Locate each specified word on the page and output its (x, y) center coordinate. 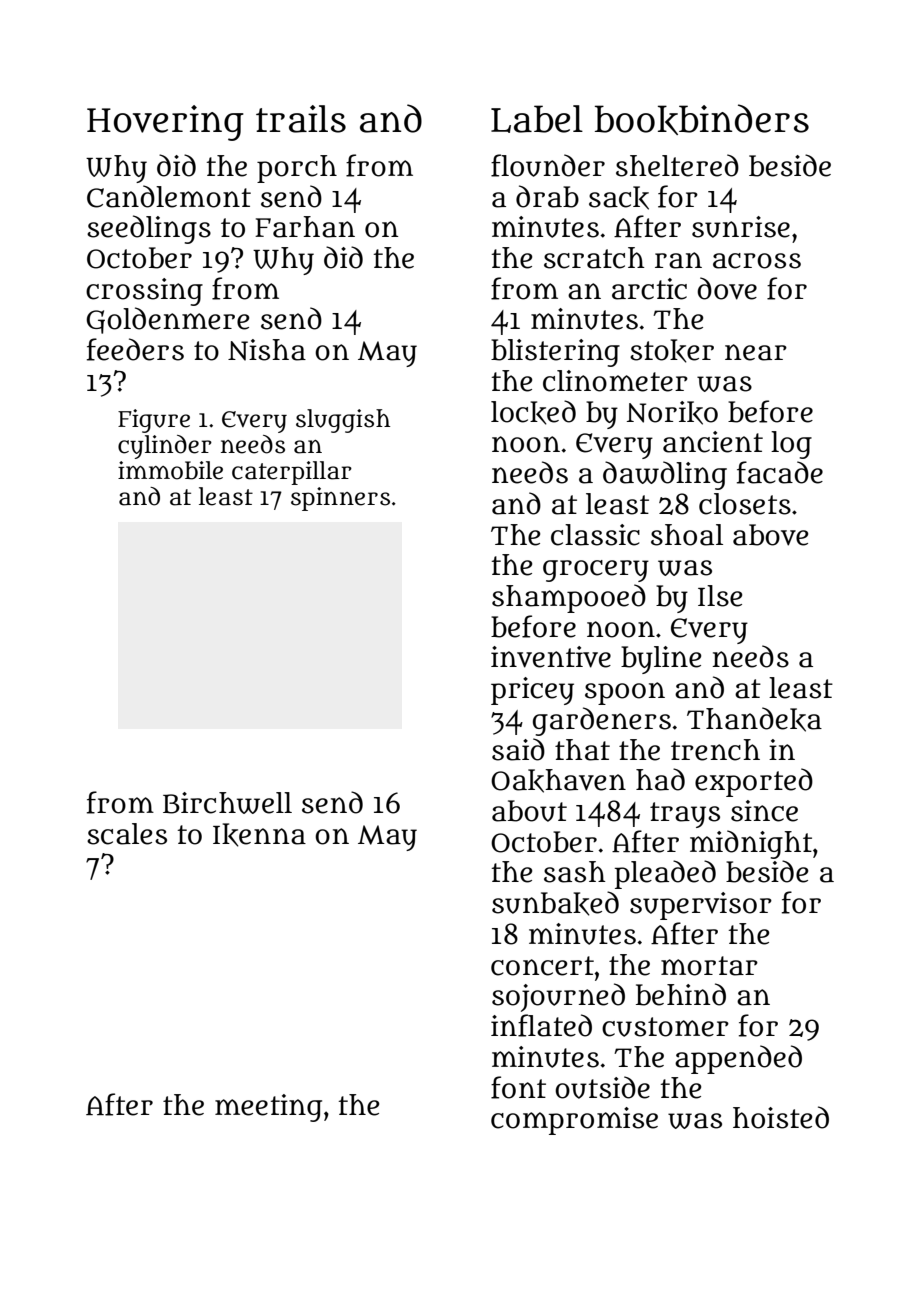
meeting (268, 1108)
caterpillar (292, 473)
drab (547, 196)
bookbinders (702, 119)
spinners (340, 499)
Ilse (720, 596)
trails (301, 119)
